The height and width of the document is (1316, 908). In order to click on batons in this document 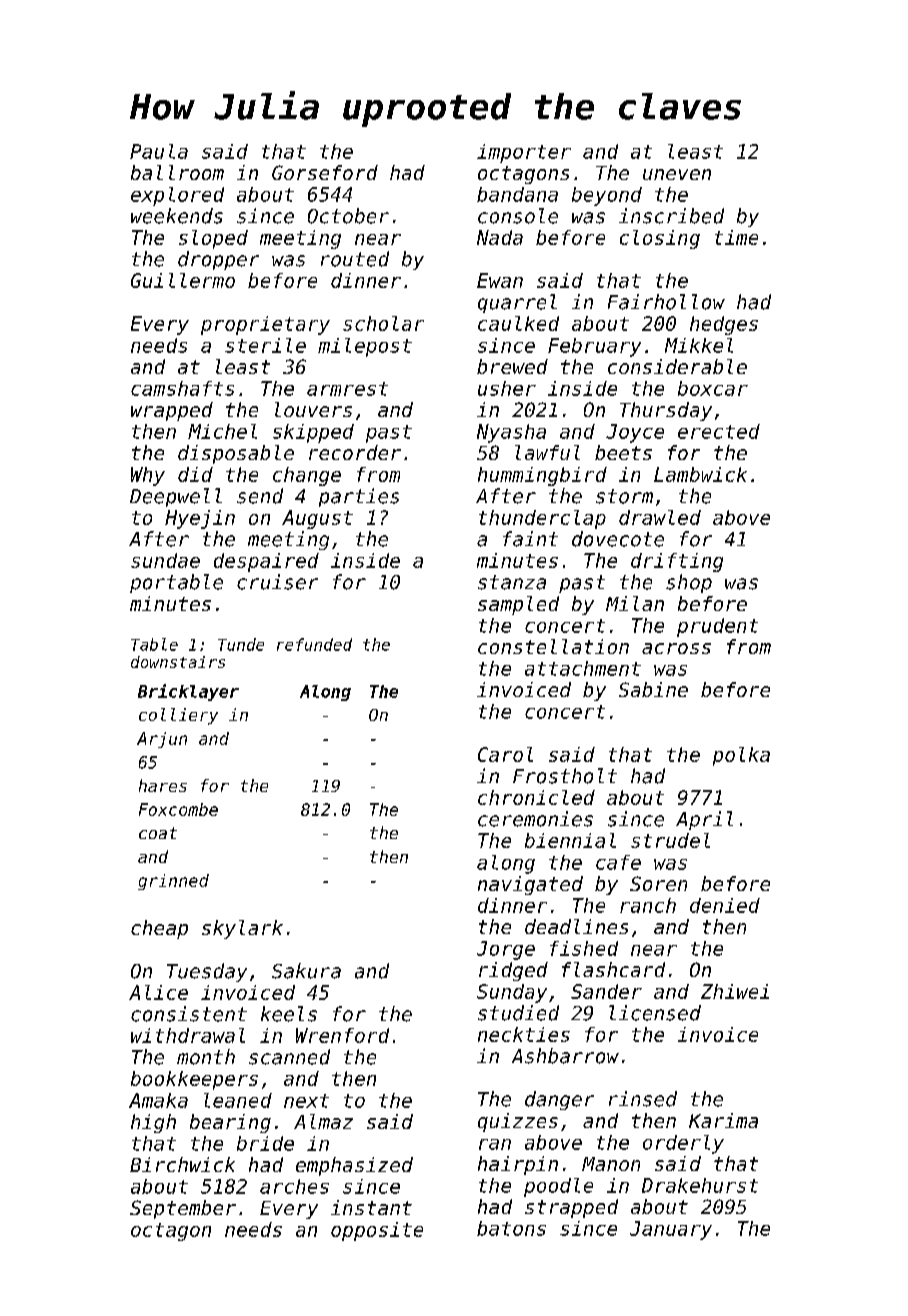, I will do `click(511, 1228)`.
